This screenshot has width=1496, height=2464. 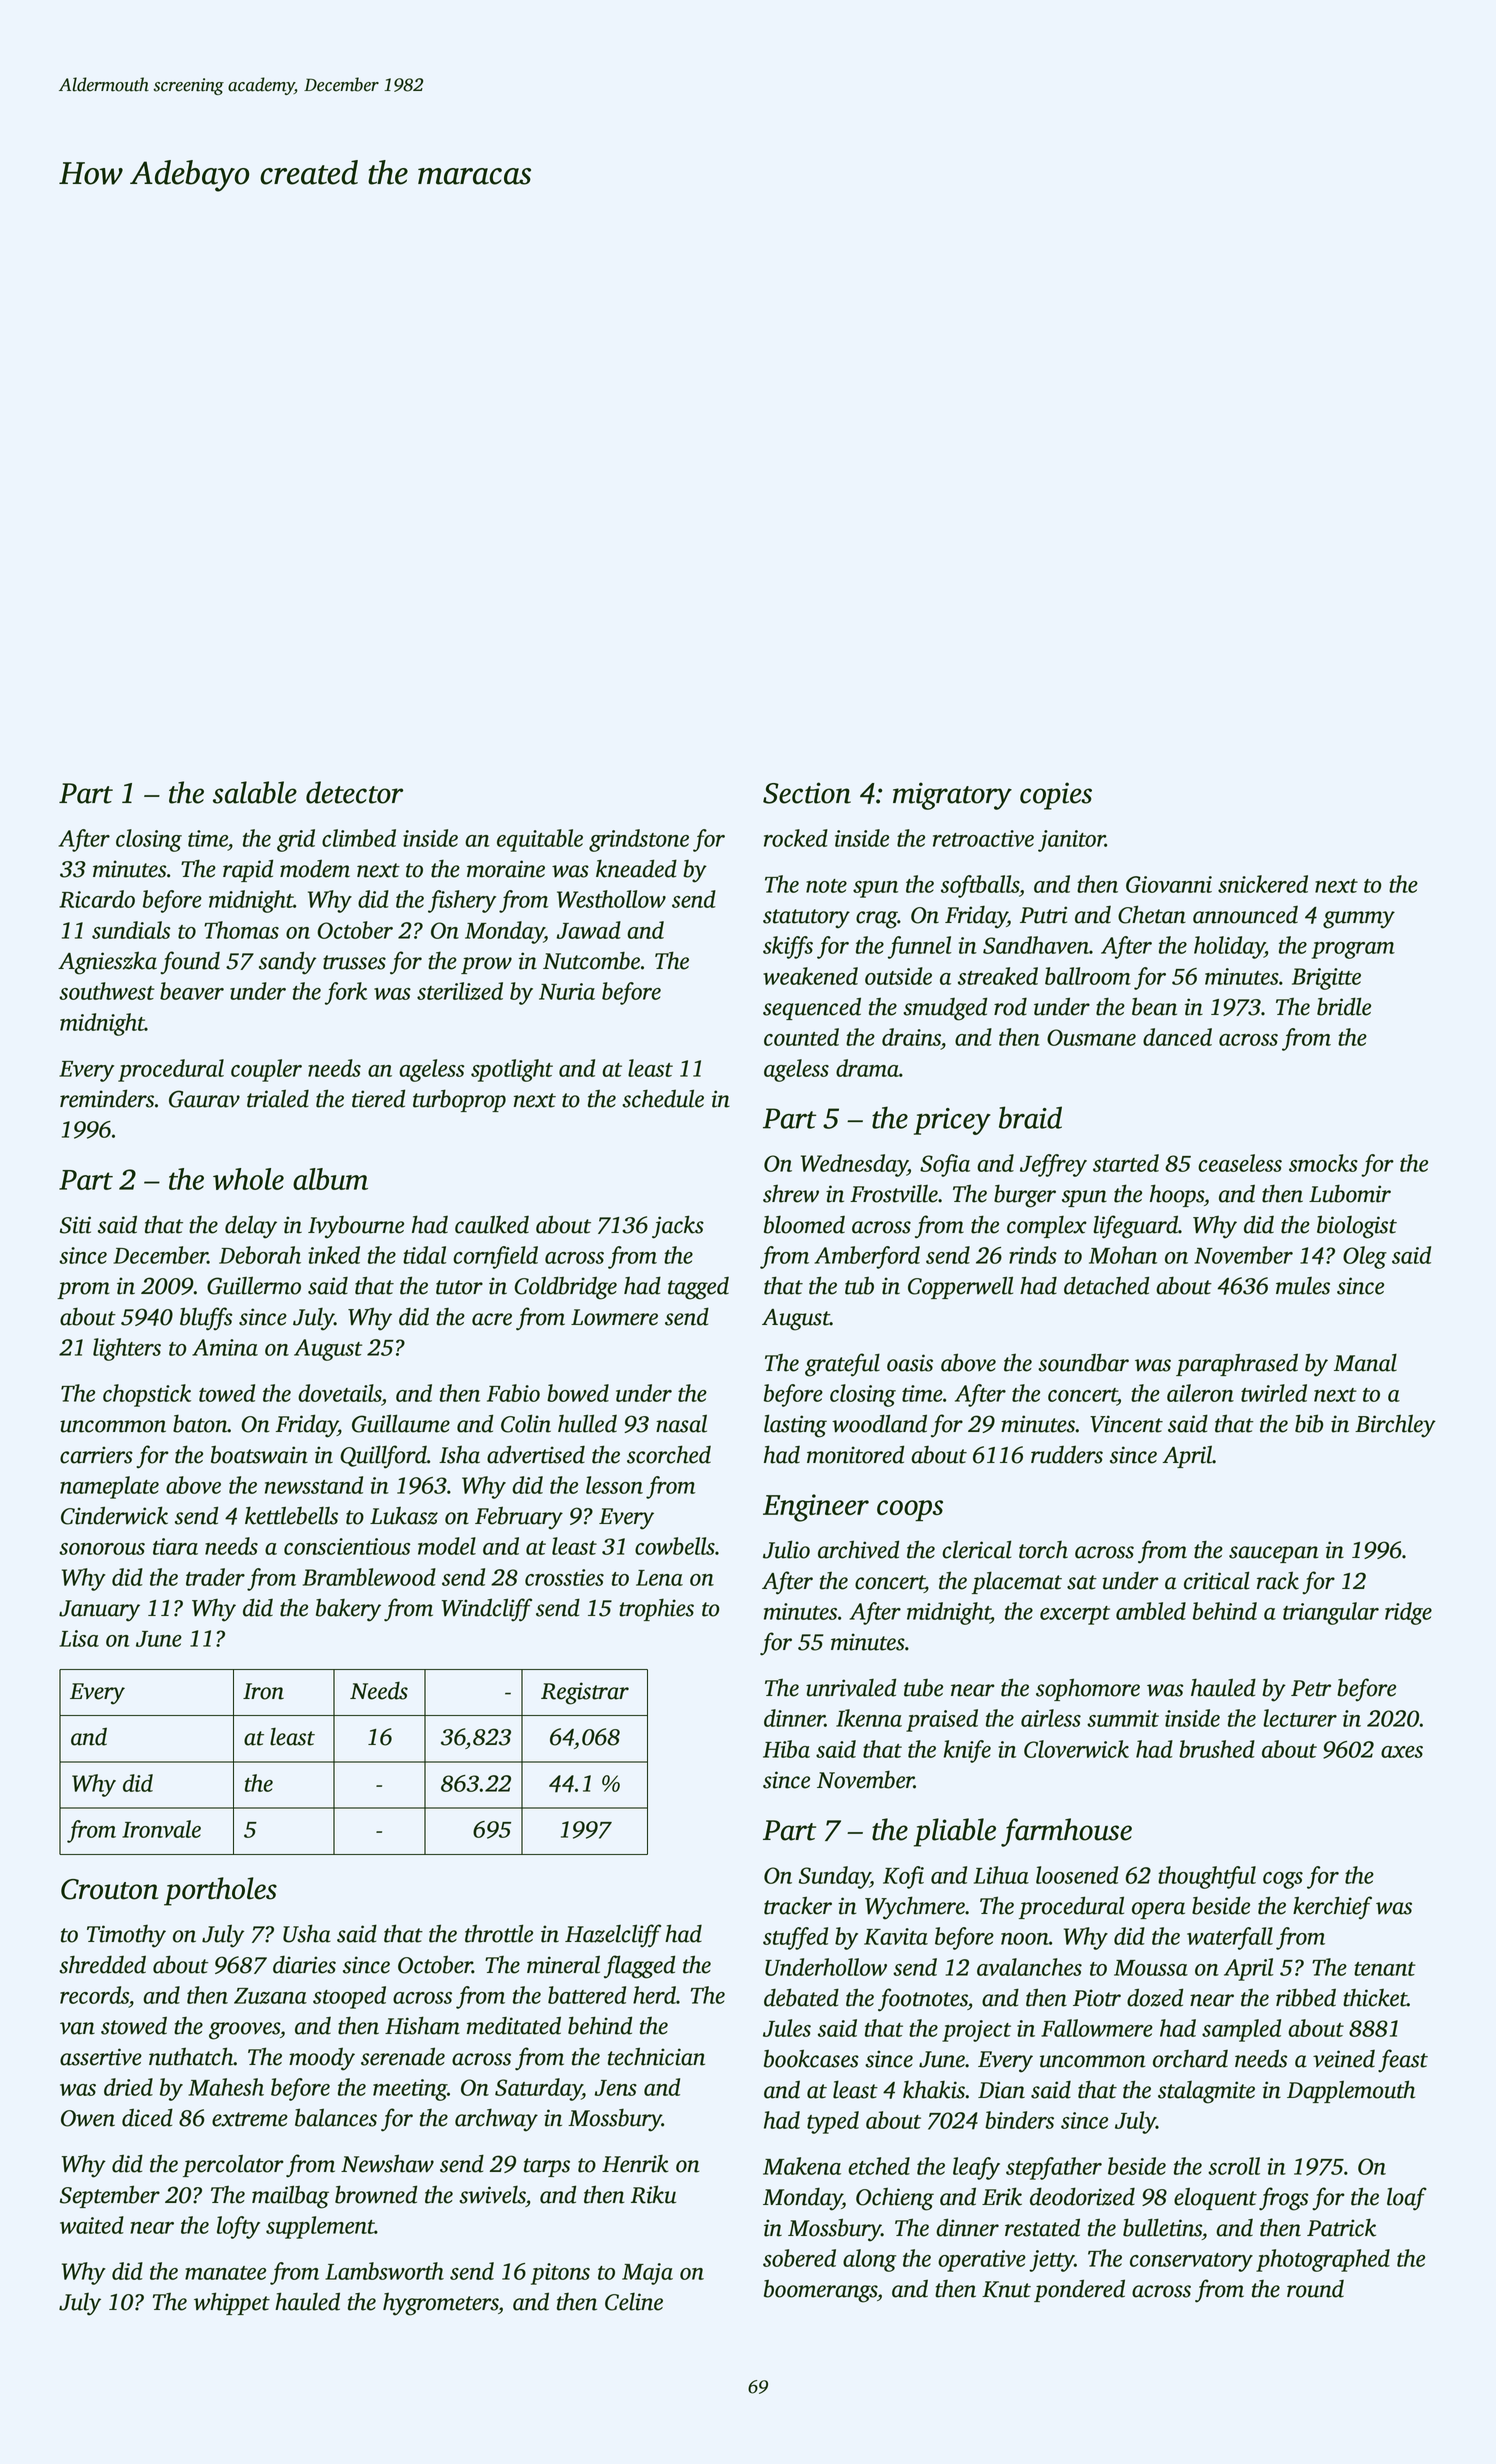 I want to click on manatee, so click(x=225, y=2273).
